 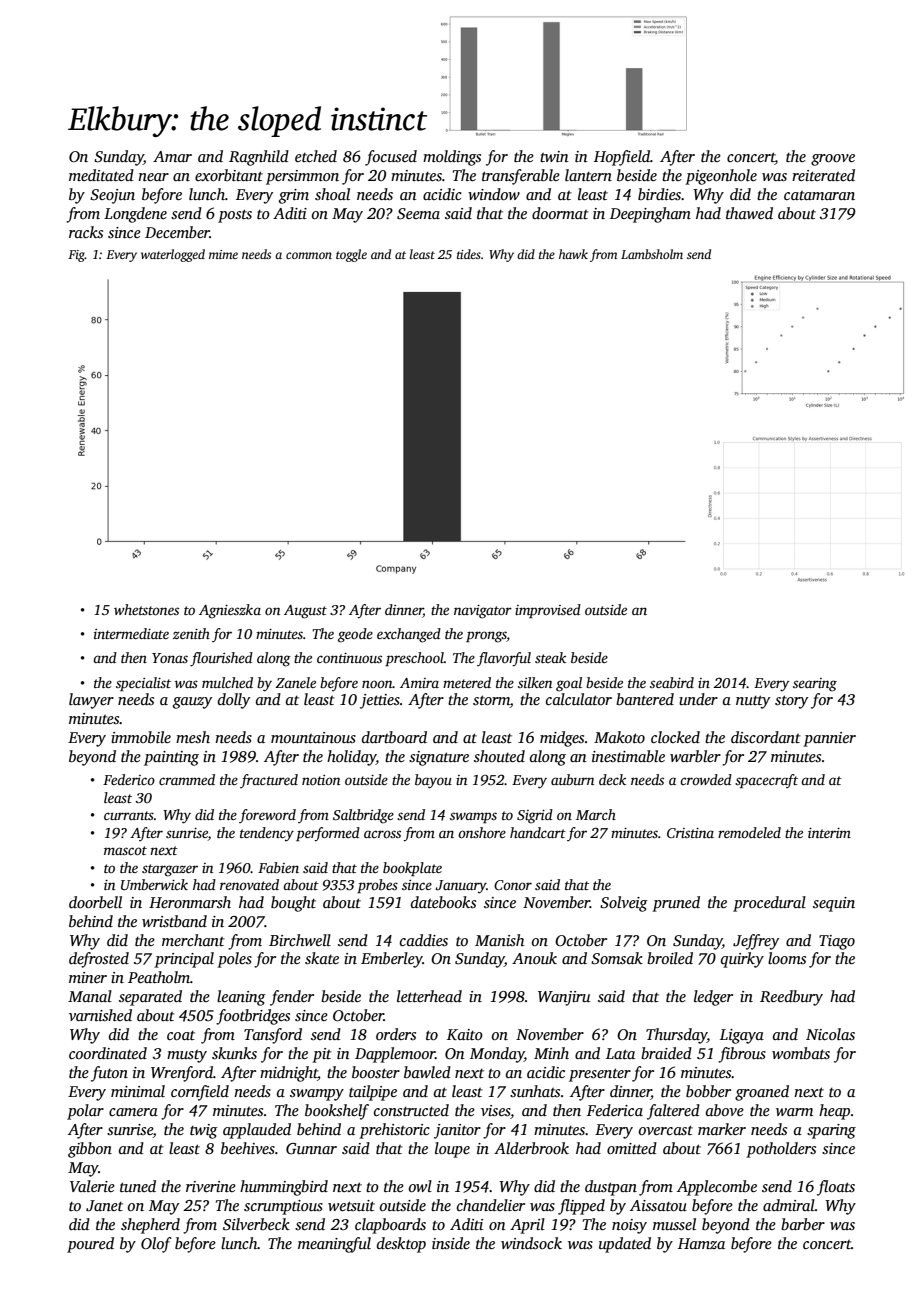 I want to click on posts, so click(x=235, y=216).
